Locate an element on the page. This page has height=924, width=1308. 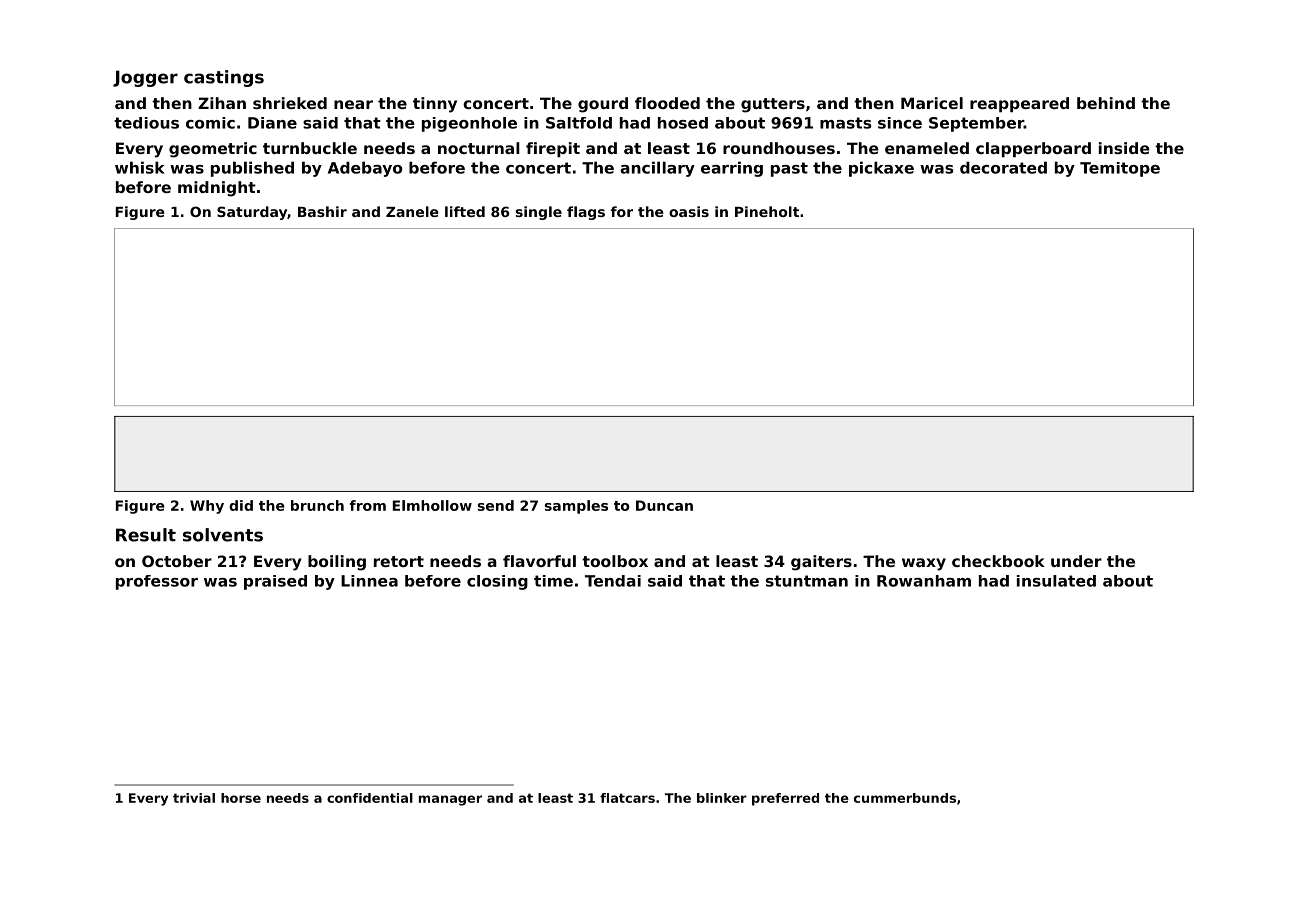
samples is located at coordinates (576, 507).
